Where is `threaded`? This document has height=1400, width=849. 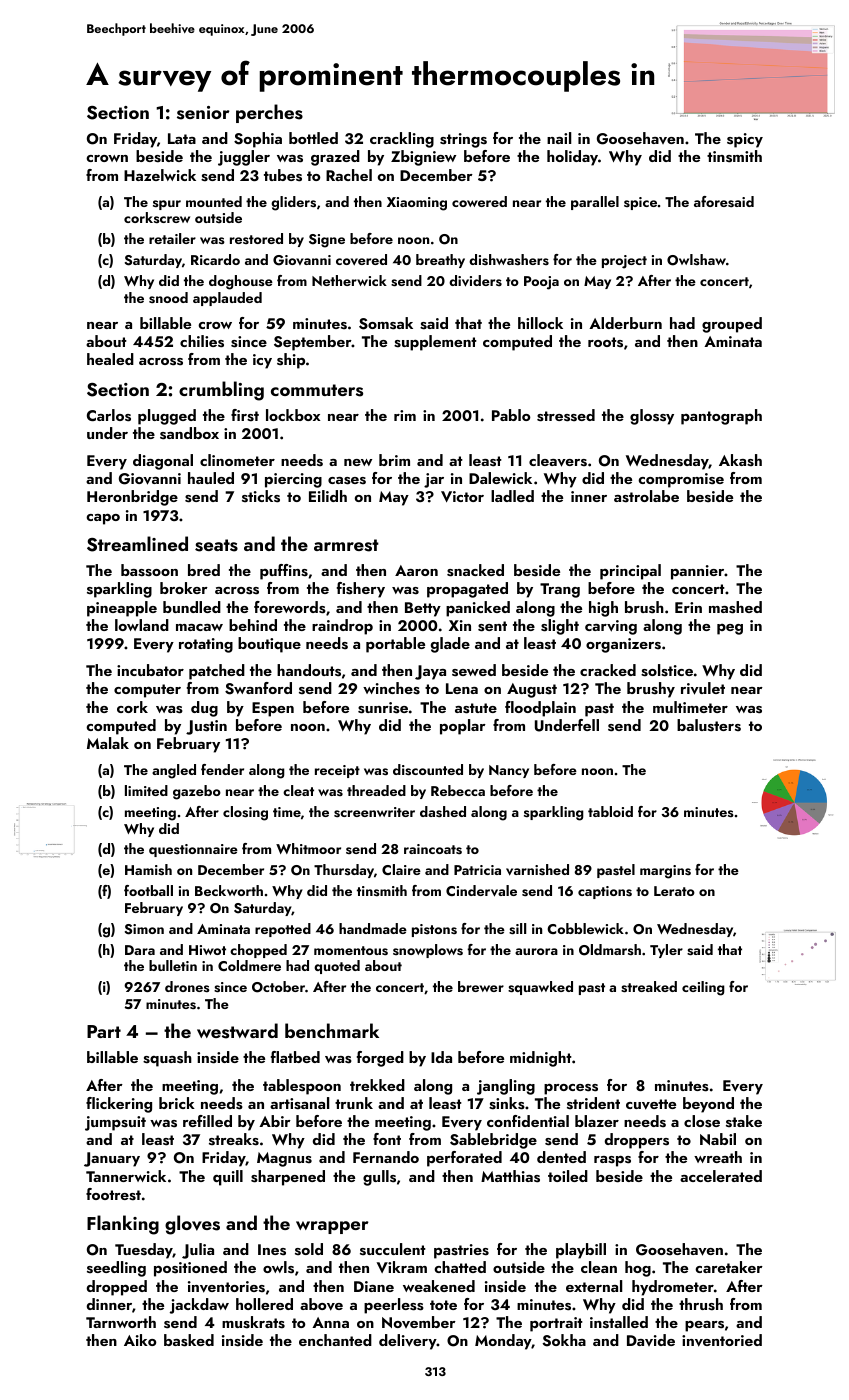 threaded is located at coordinates (376, 790).
